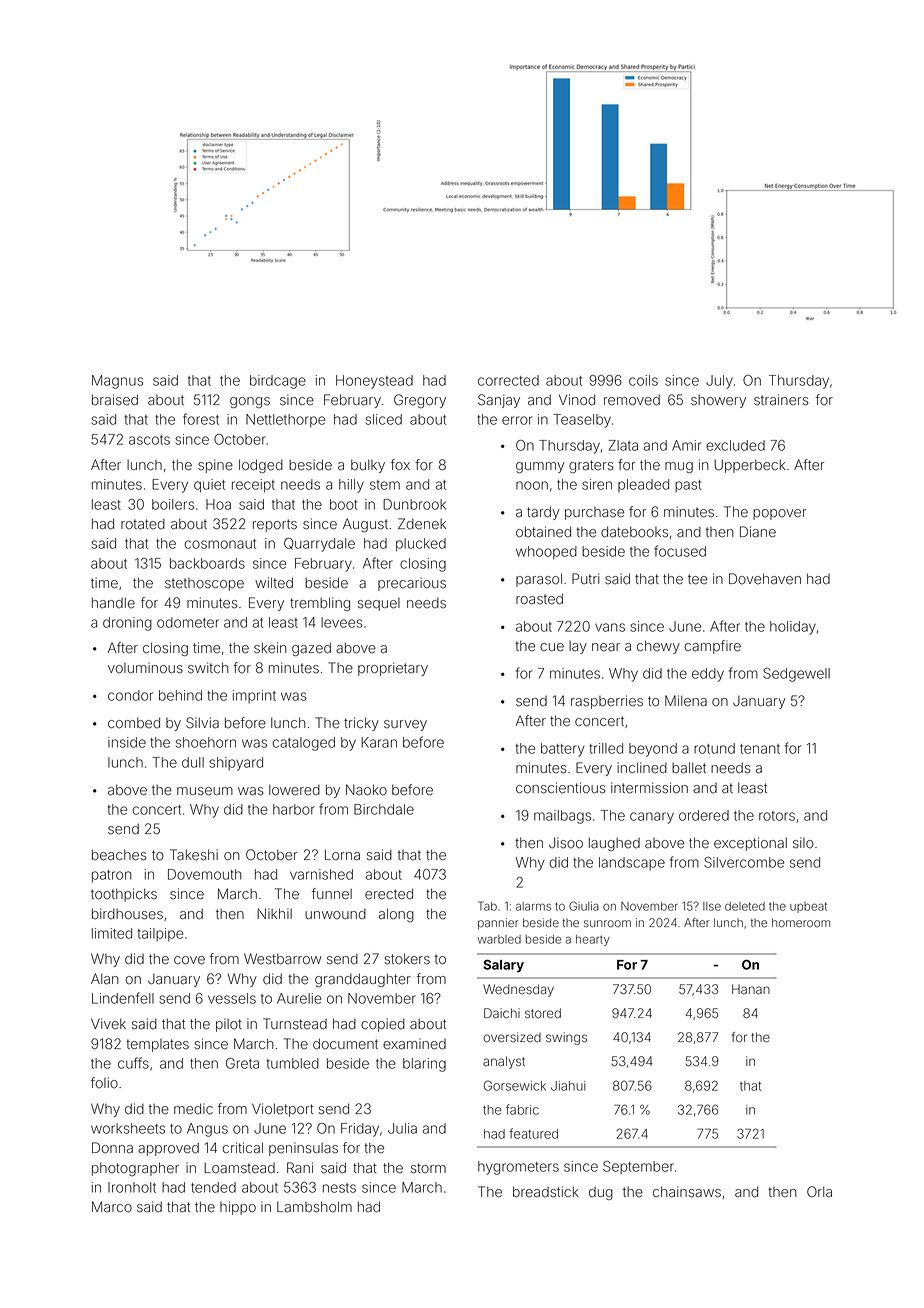 The image size is (924, 1308). I want to click on gongs, so click(250, 402).
